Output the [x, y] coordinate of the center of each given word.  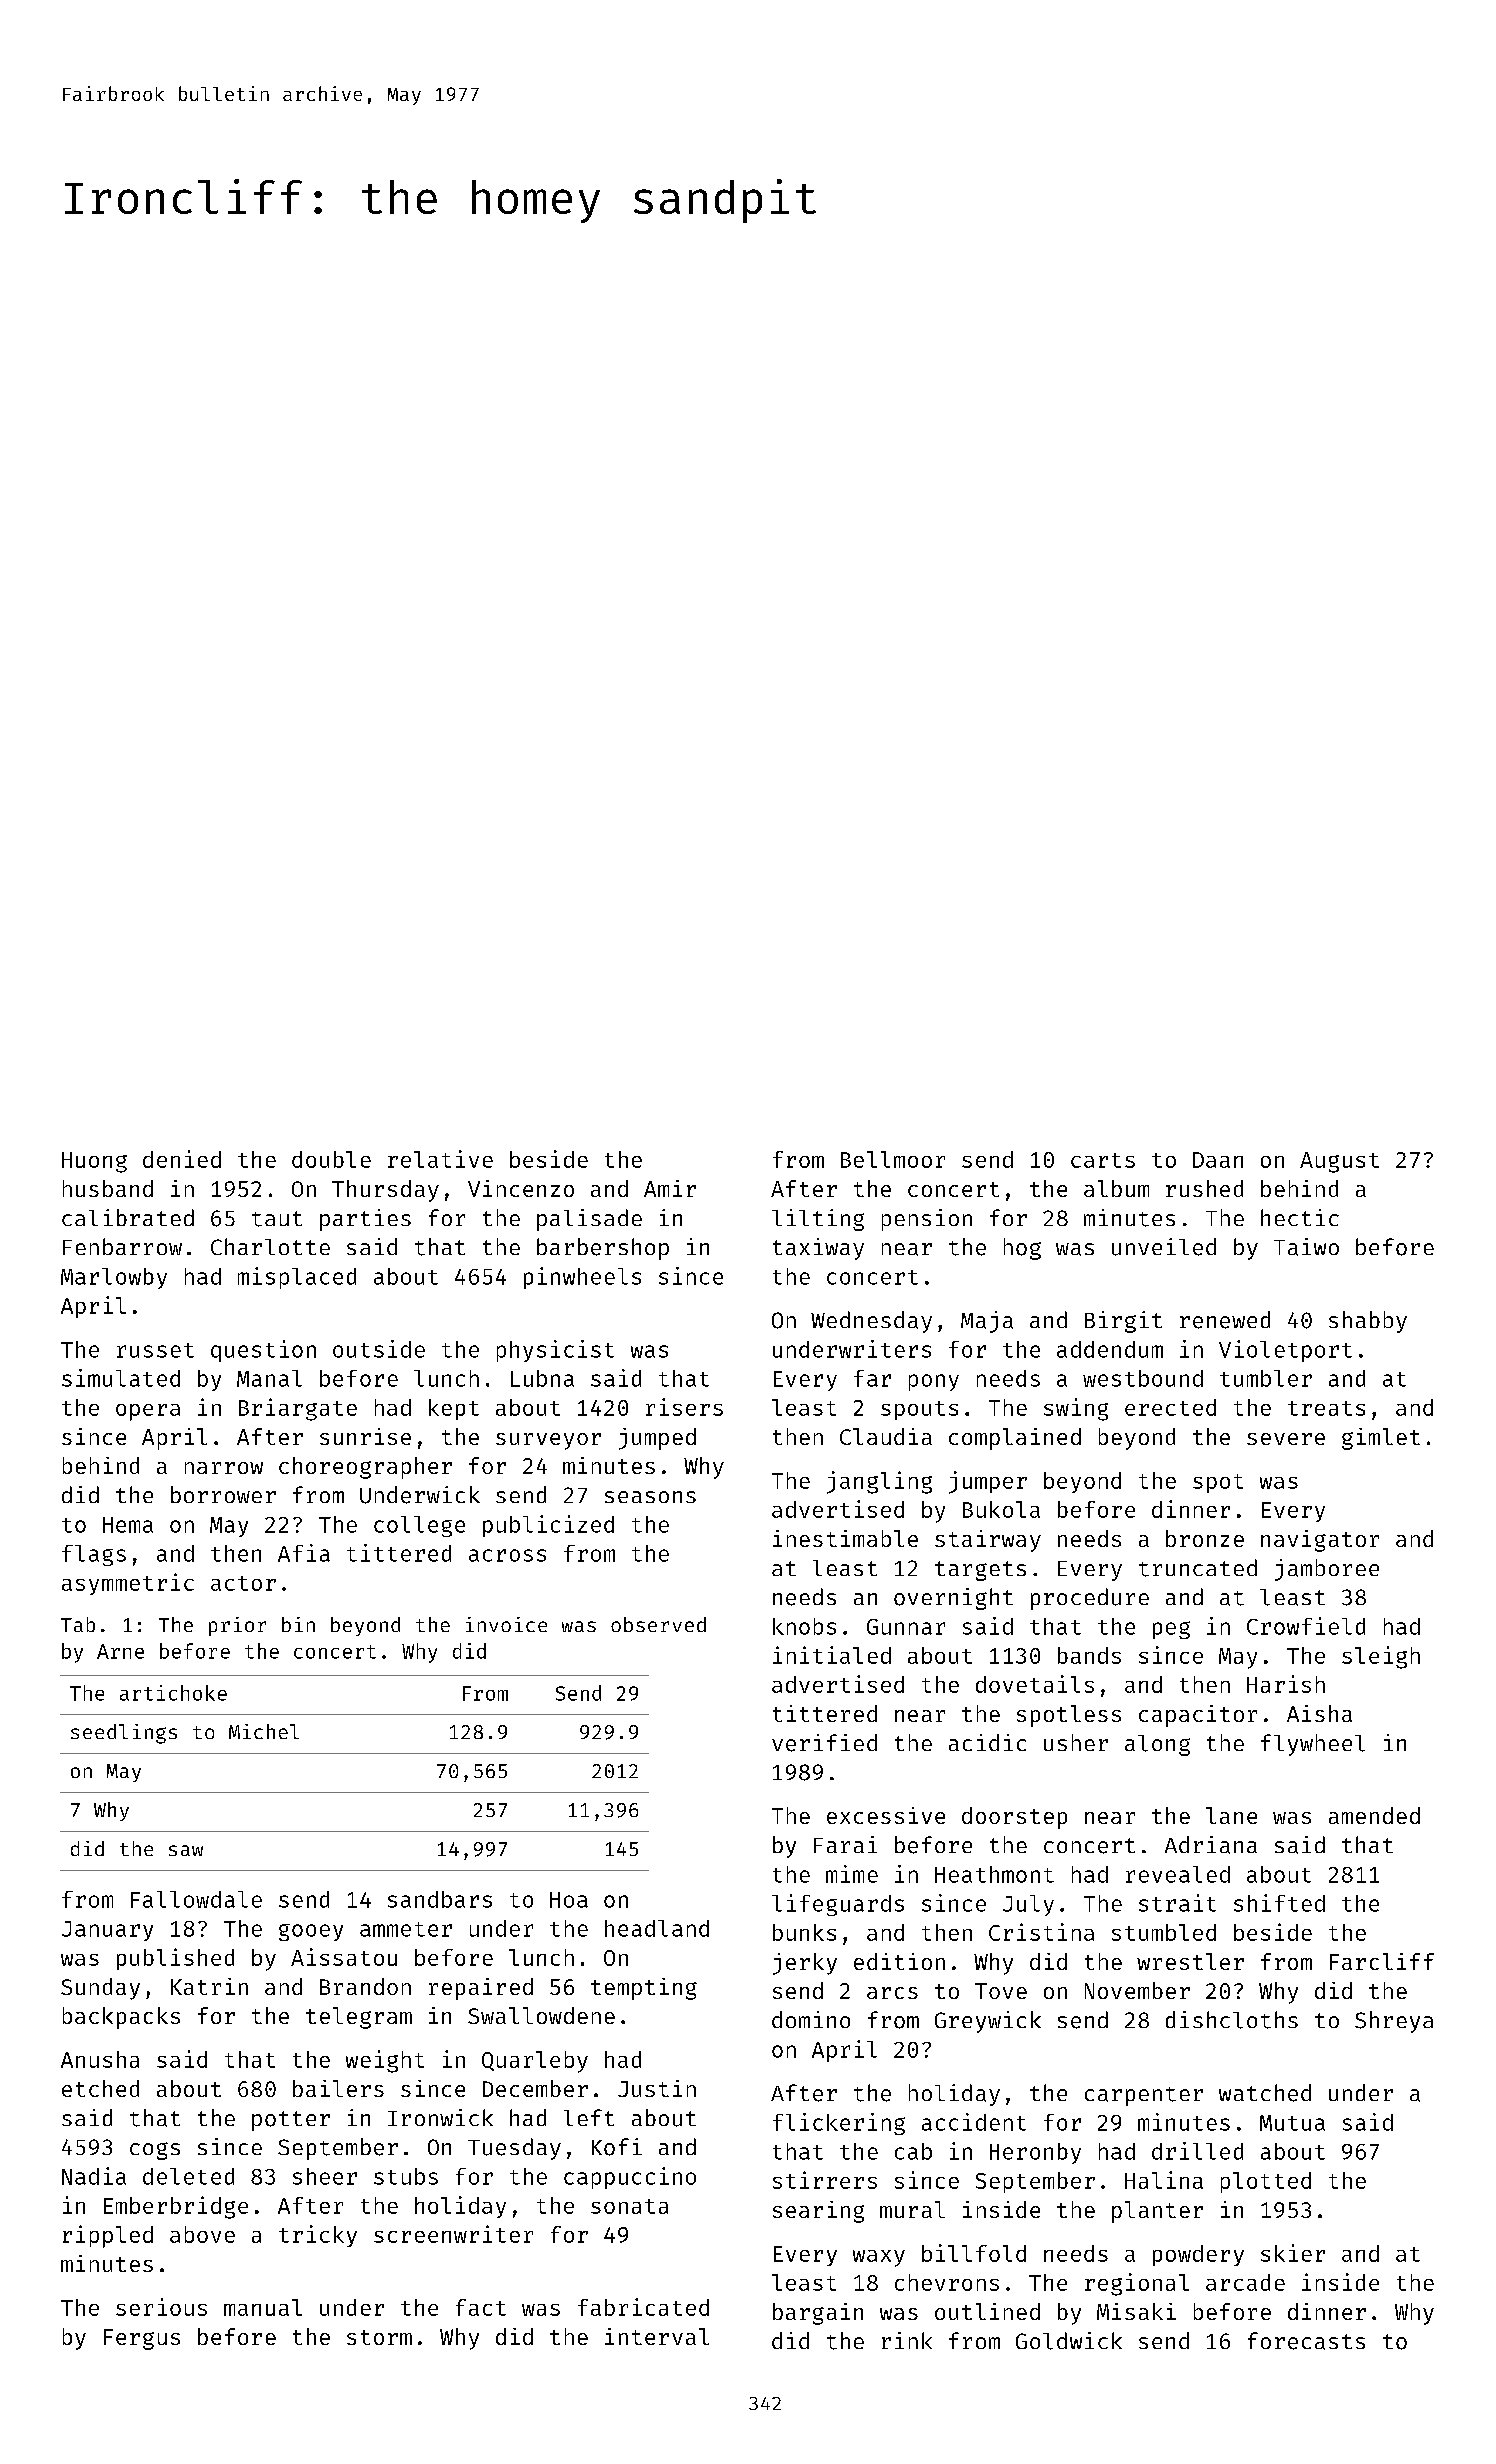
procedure [1090, 1599]
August [1339, 1162]
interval [657, 2336]
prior [237, 1626]
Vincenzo [521, 1188]
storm [379, 2337]
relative [440, 1159]
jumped [657, 1439]
